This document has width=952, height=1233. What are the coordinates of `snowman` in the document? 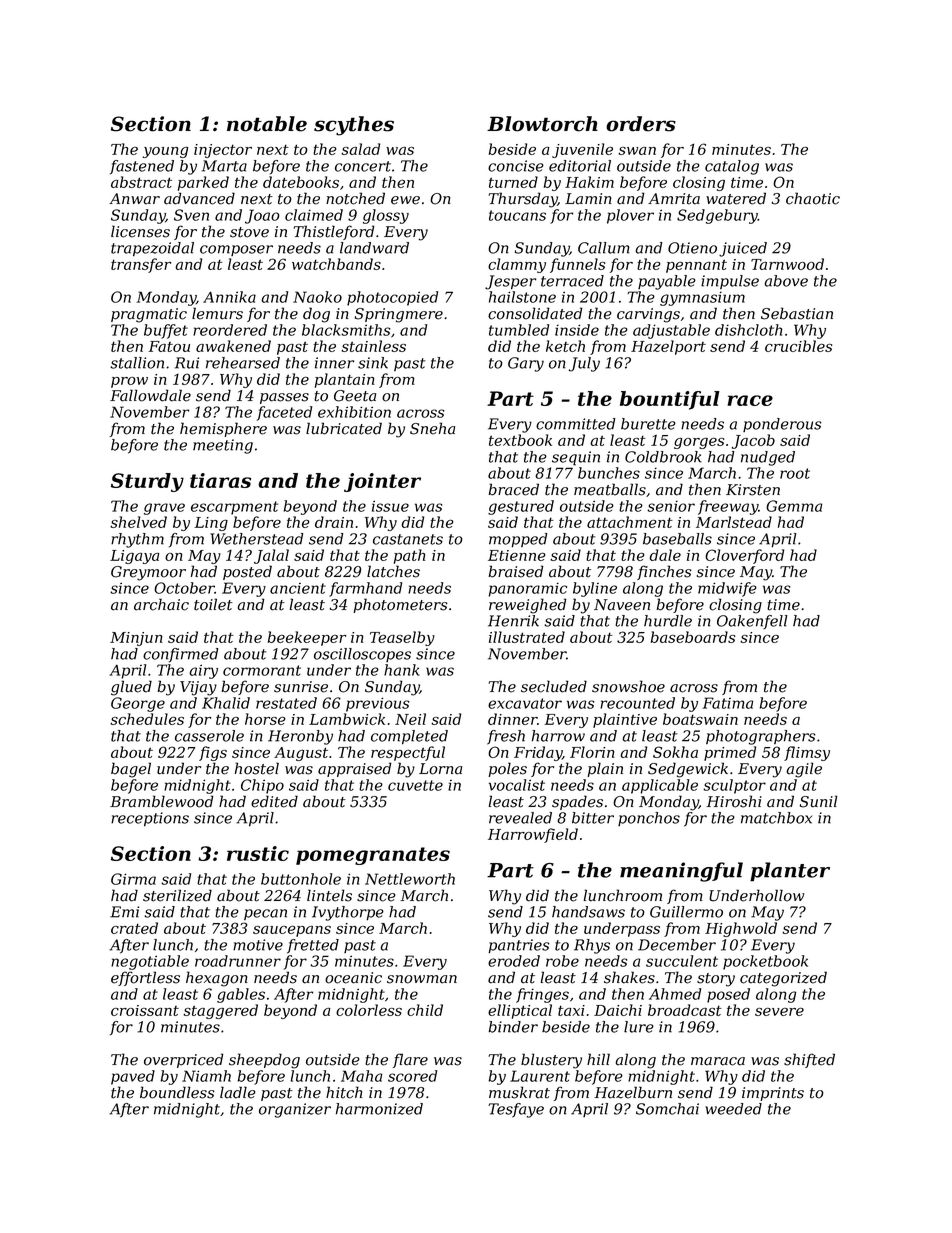 It's located at (422, 979).
